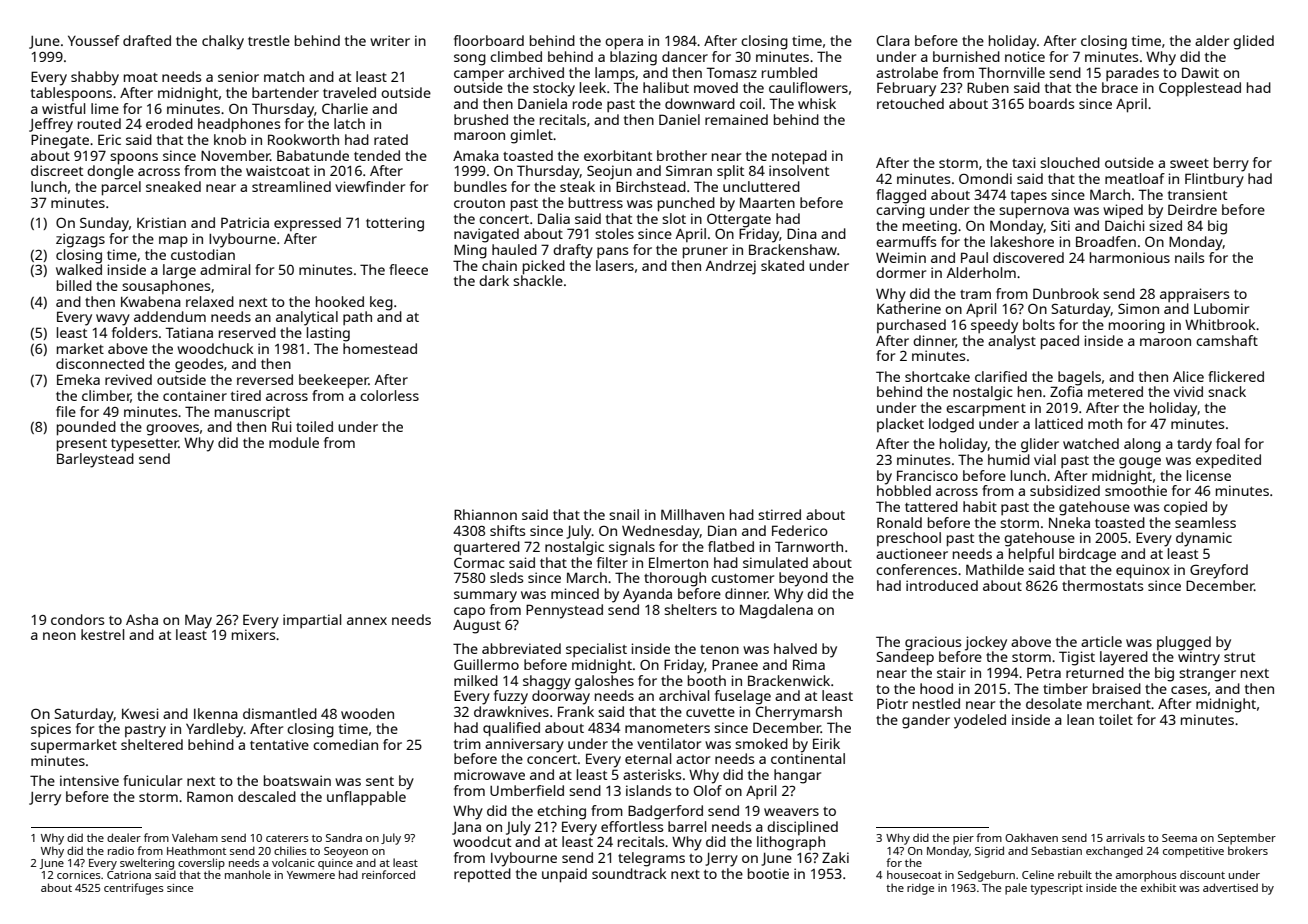 This document has height=924, width=1308. What do you see at coordinates (367, 621) in the document?
I see `annex` at bounding box center [367, 621].
